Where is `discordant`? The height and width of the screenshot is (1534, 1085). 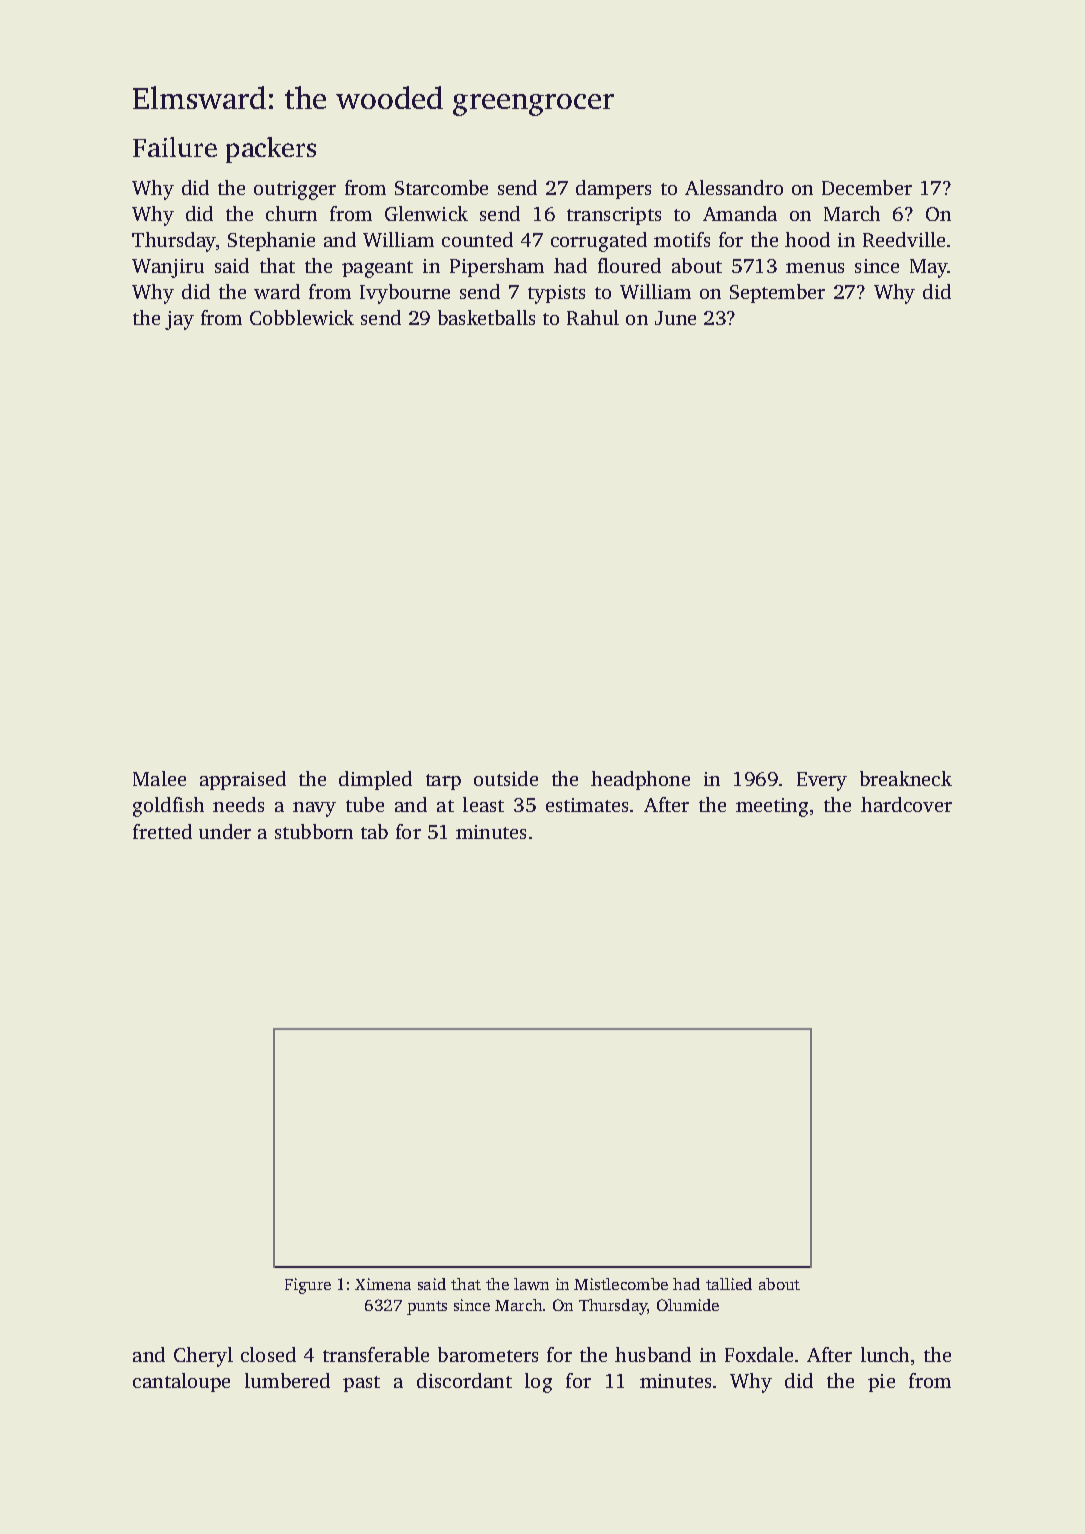
discordant is located at coordinates (464, 1380).
